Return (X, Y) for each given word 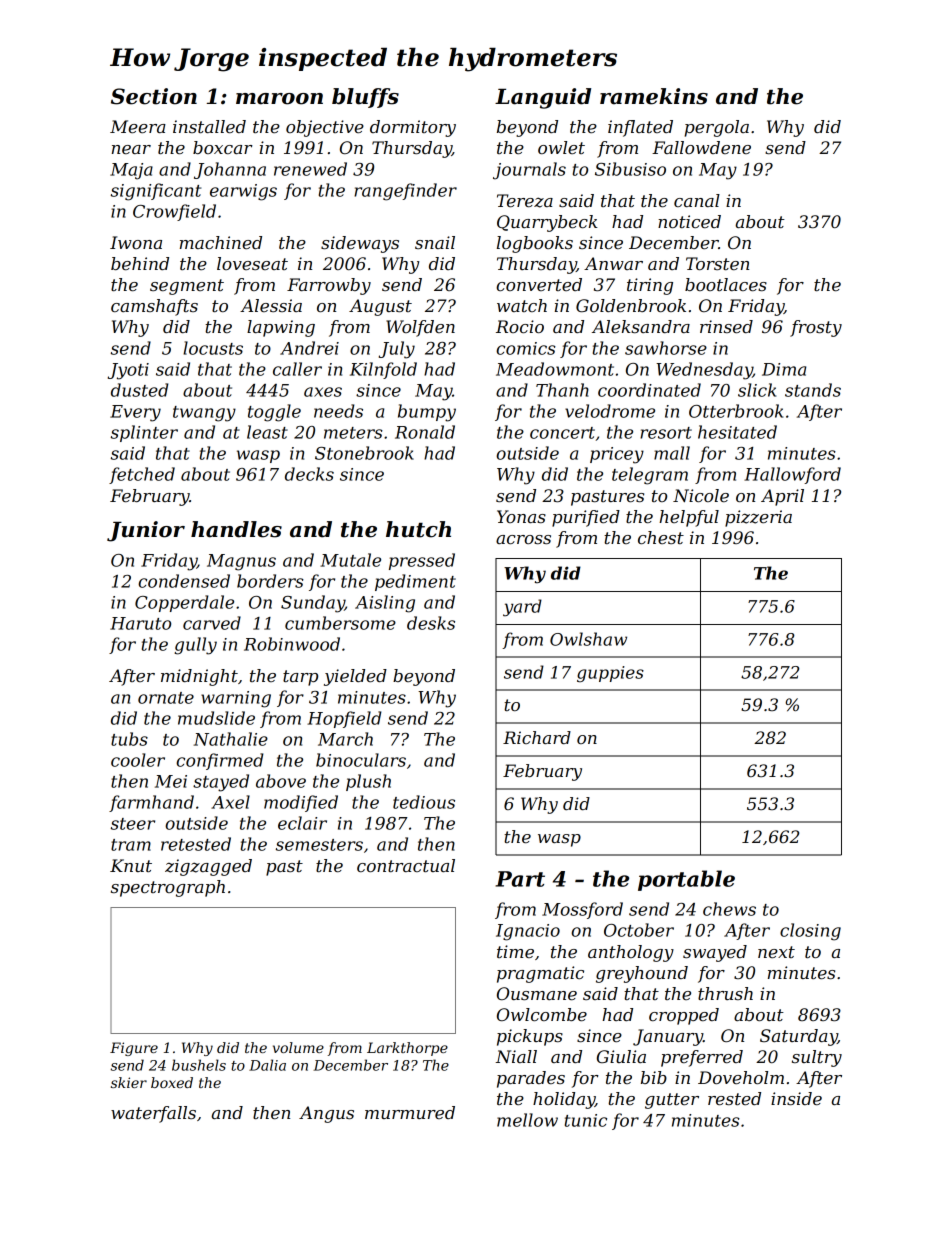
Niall (516, 1056)
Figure (134, 1049)
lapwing (281, 328)
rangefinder (405, 192)
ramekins (654, 96)
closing (810, 932)
